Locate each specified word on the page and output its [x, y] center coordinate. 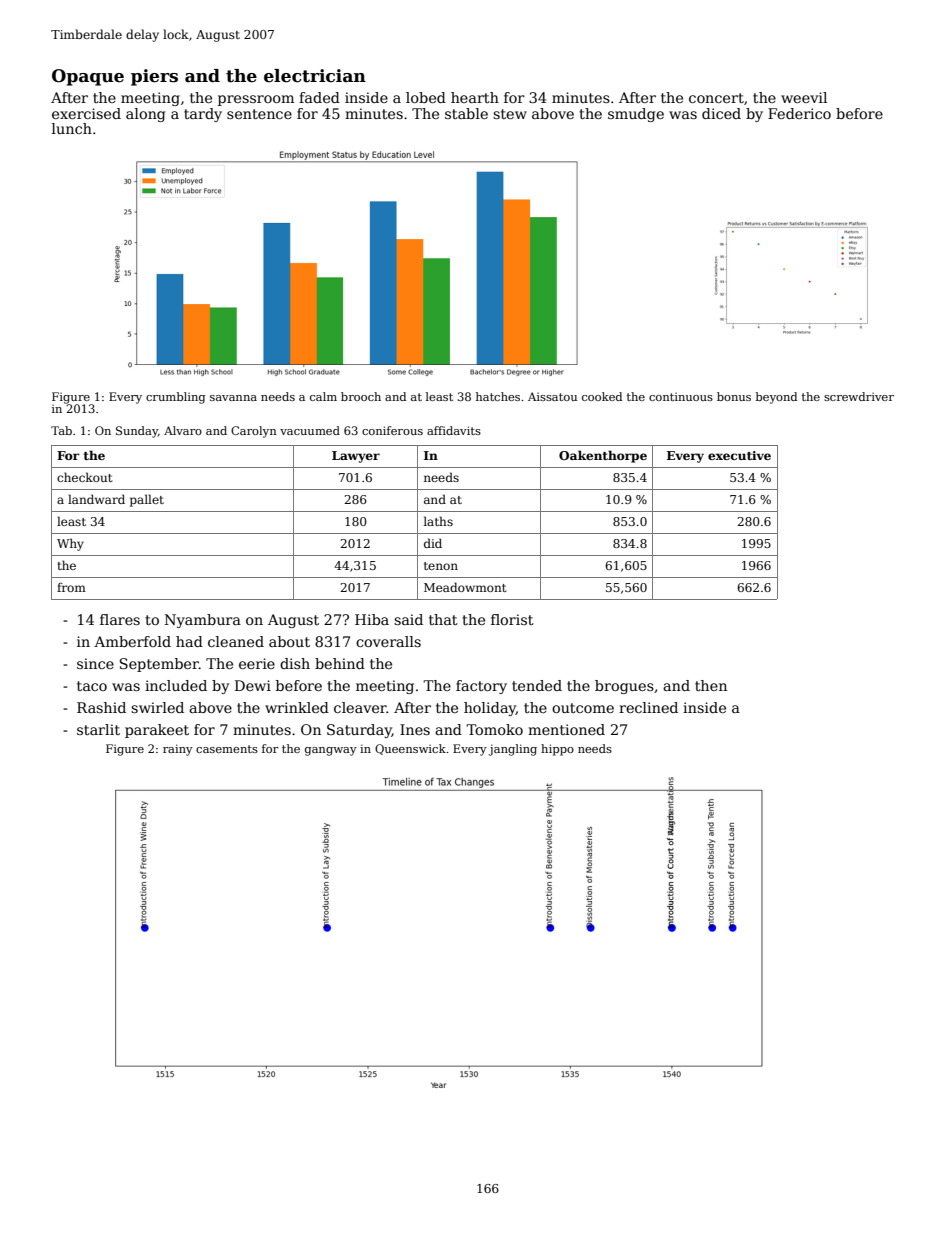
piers [154, 77]
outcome [583, 708]
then [711, 685]
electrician [315, 76]
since [95, 663]
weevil [804, 97]
